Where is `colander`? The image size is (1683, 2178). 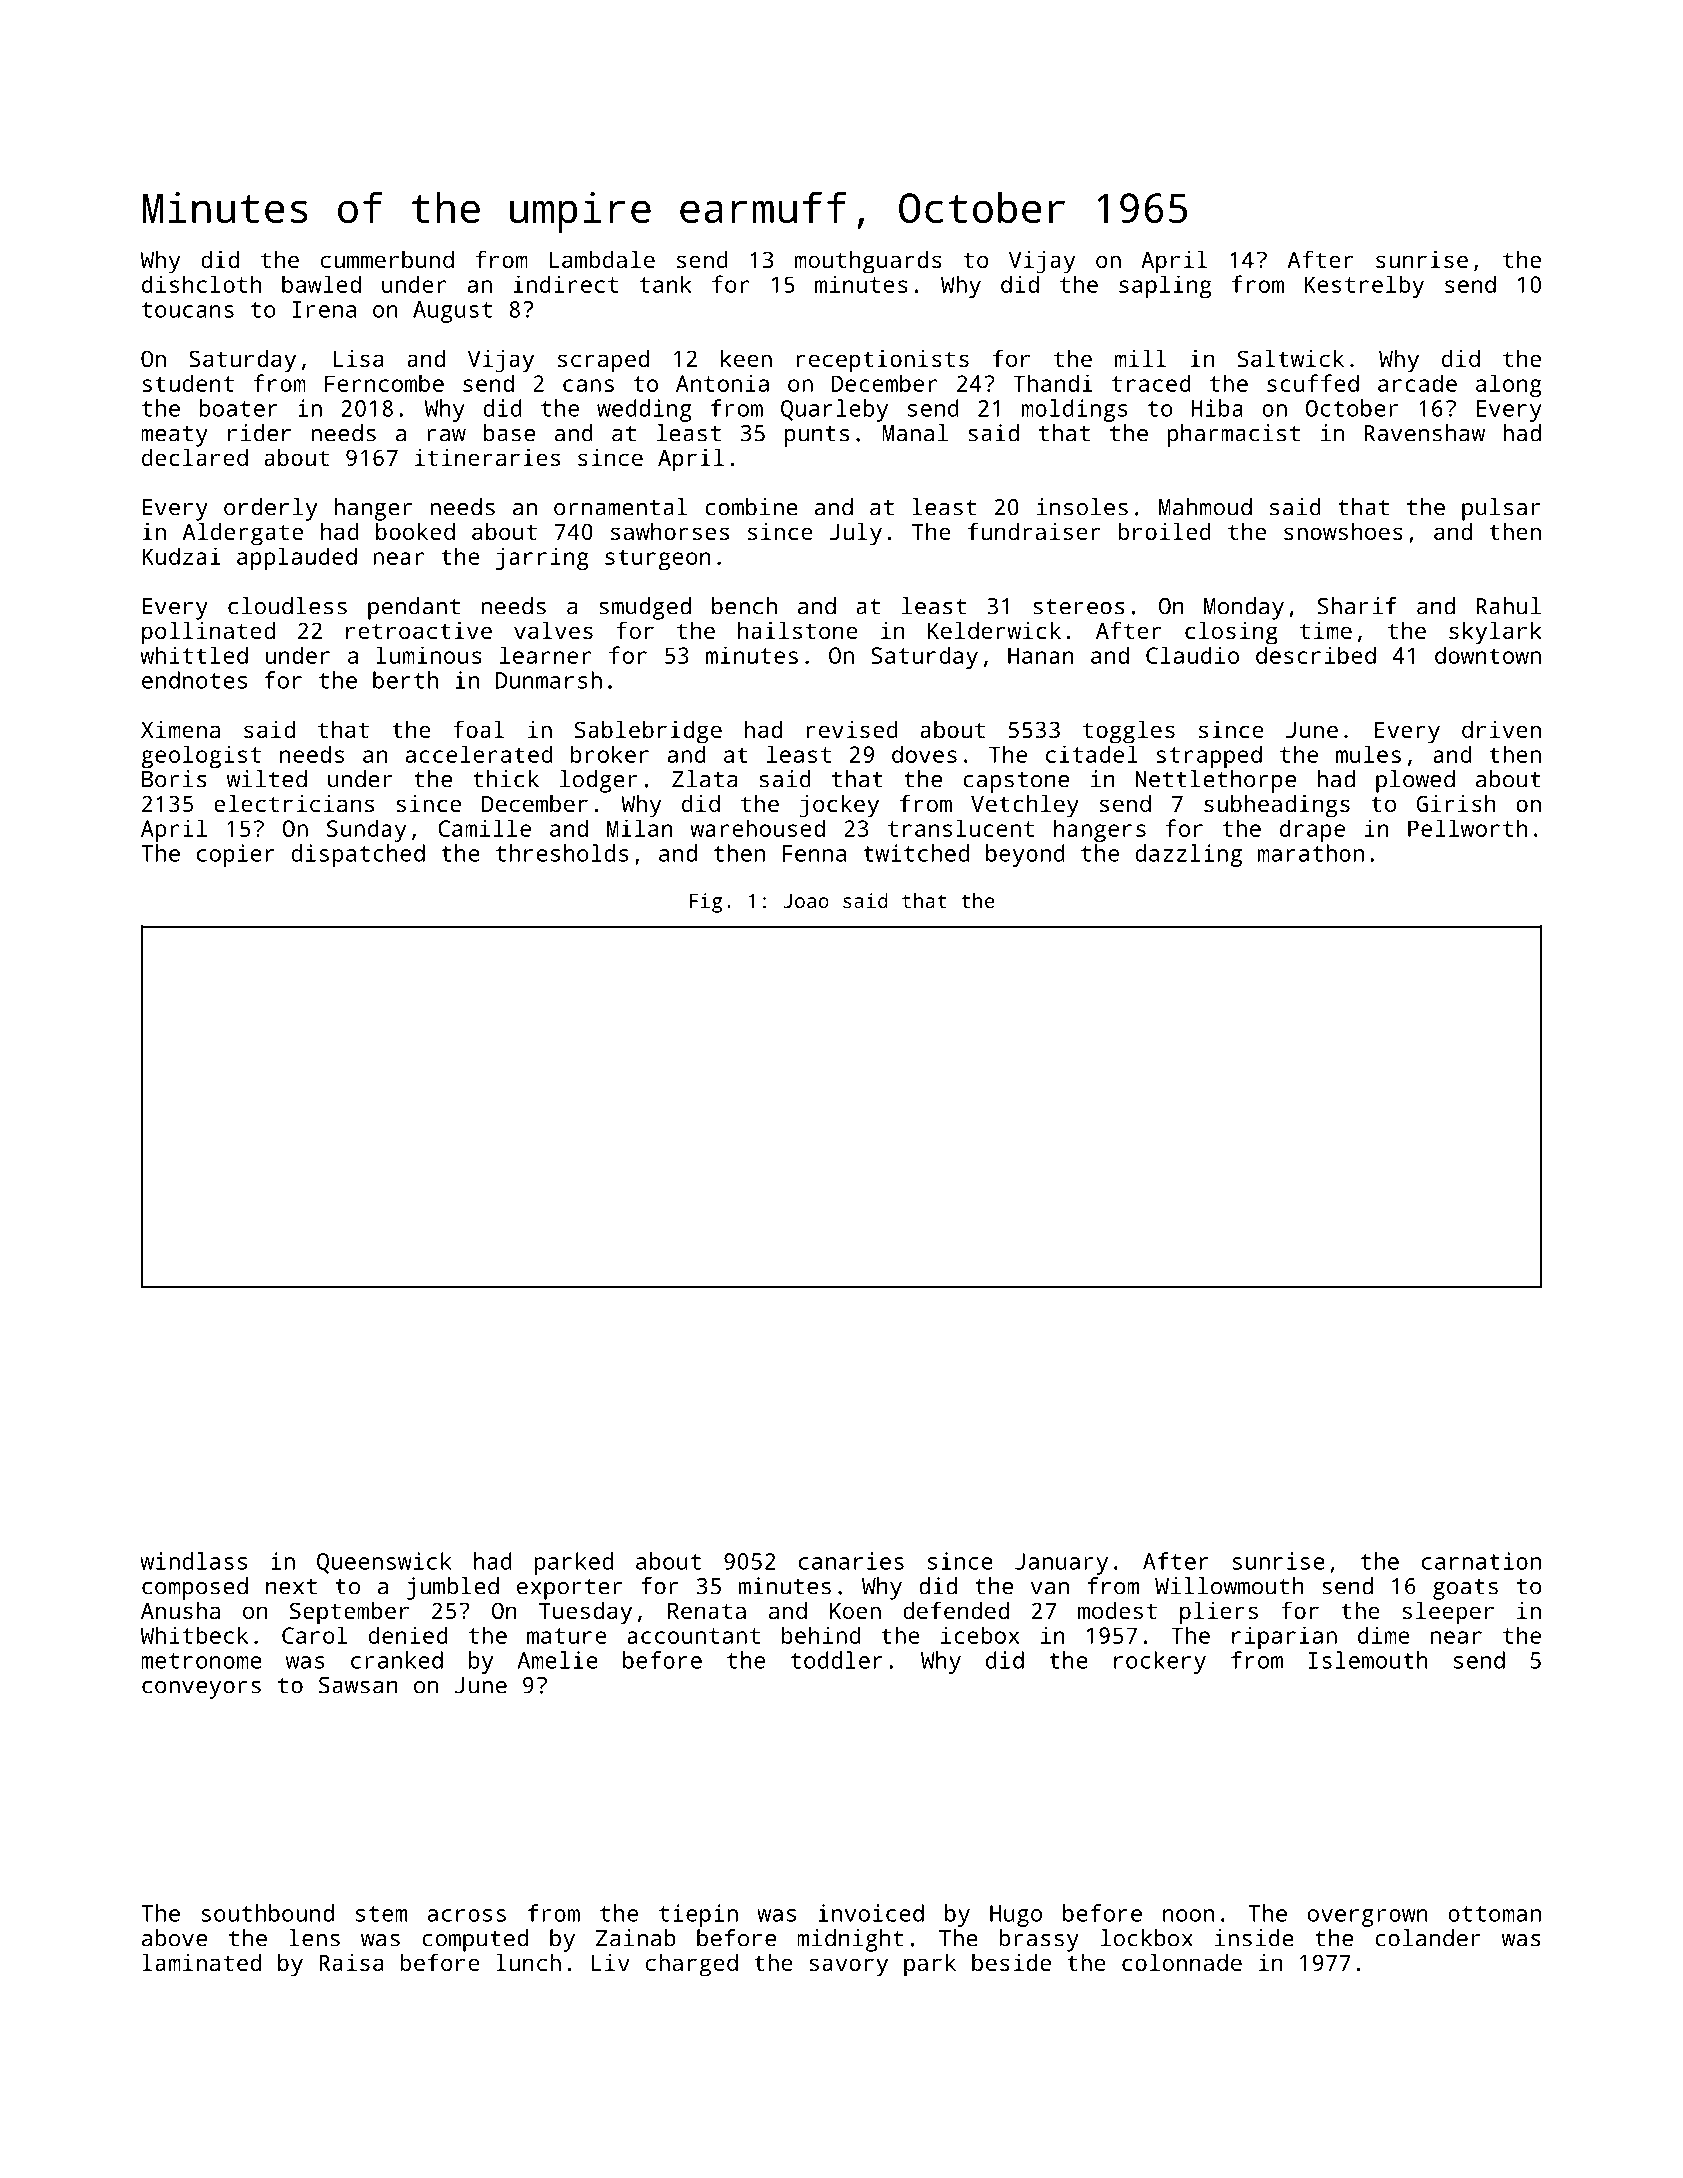
colander is located at coordinates (1428, 1938).
